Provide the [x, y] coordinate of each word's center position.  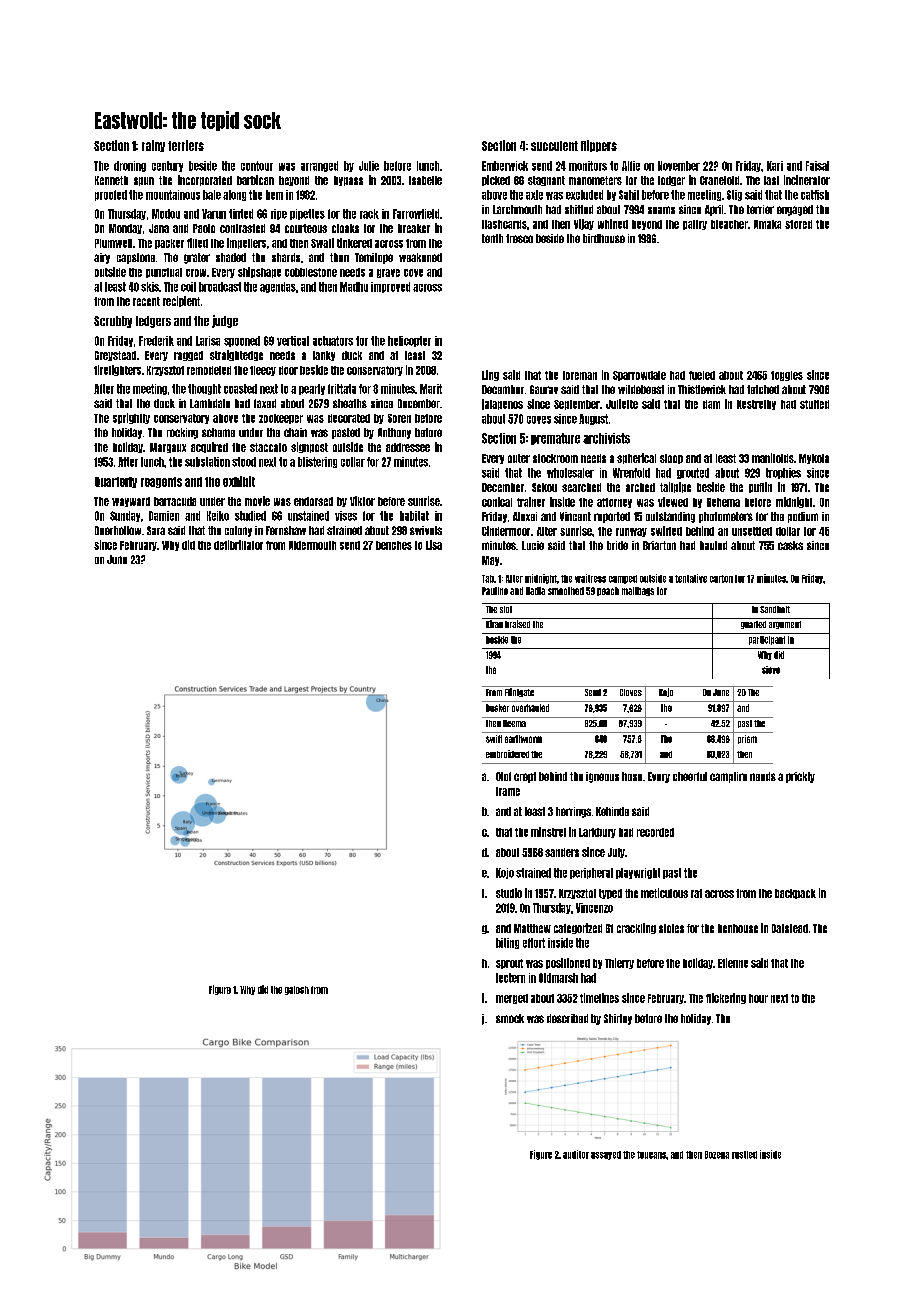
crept [525, 777]
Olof [503, 776]
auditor [576, 1154]
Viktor [362, 501]
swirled [666, 531]
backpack [795, 894]
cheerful [690, 776]
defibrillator [238, 545]
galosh [297, 990]
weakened [420, 257]
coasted [240, 389]
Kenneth [111, 180]
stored [798, 224]
